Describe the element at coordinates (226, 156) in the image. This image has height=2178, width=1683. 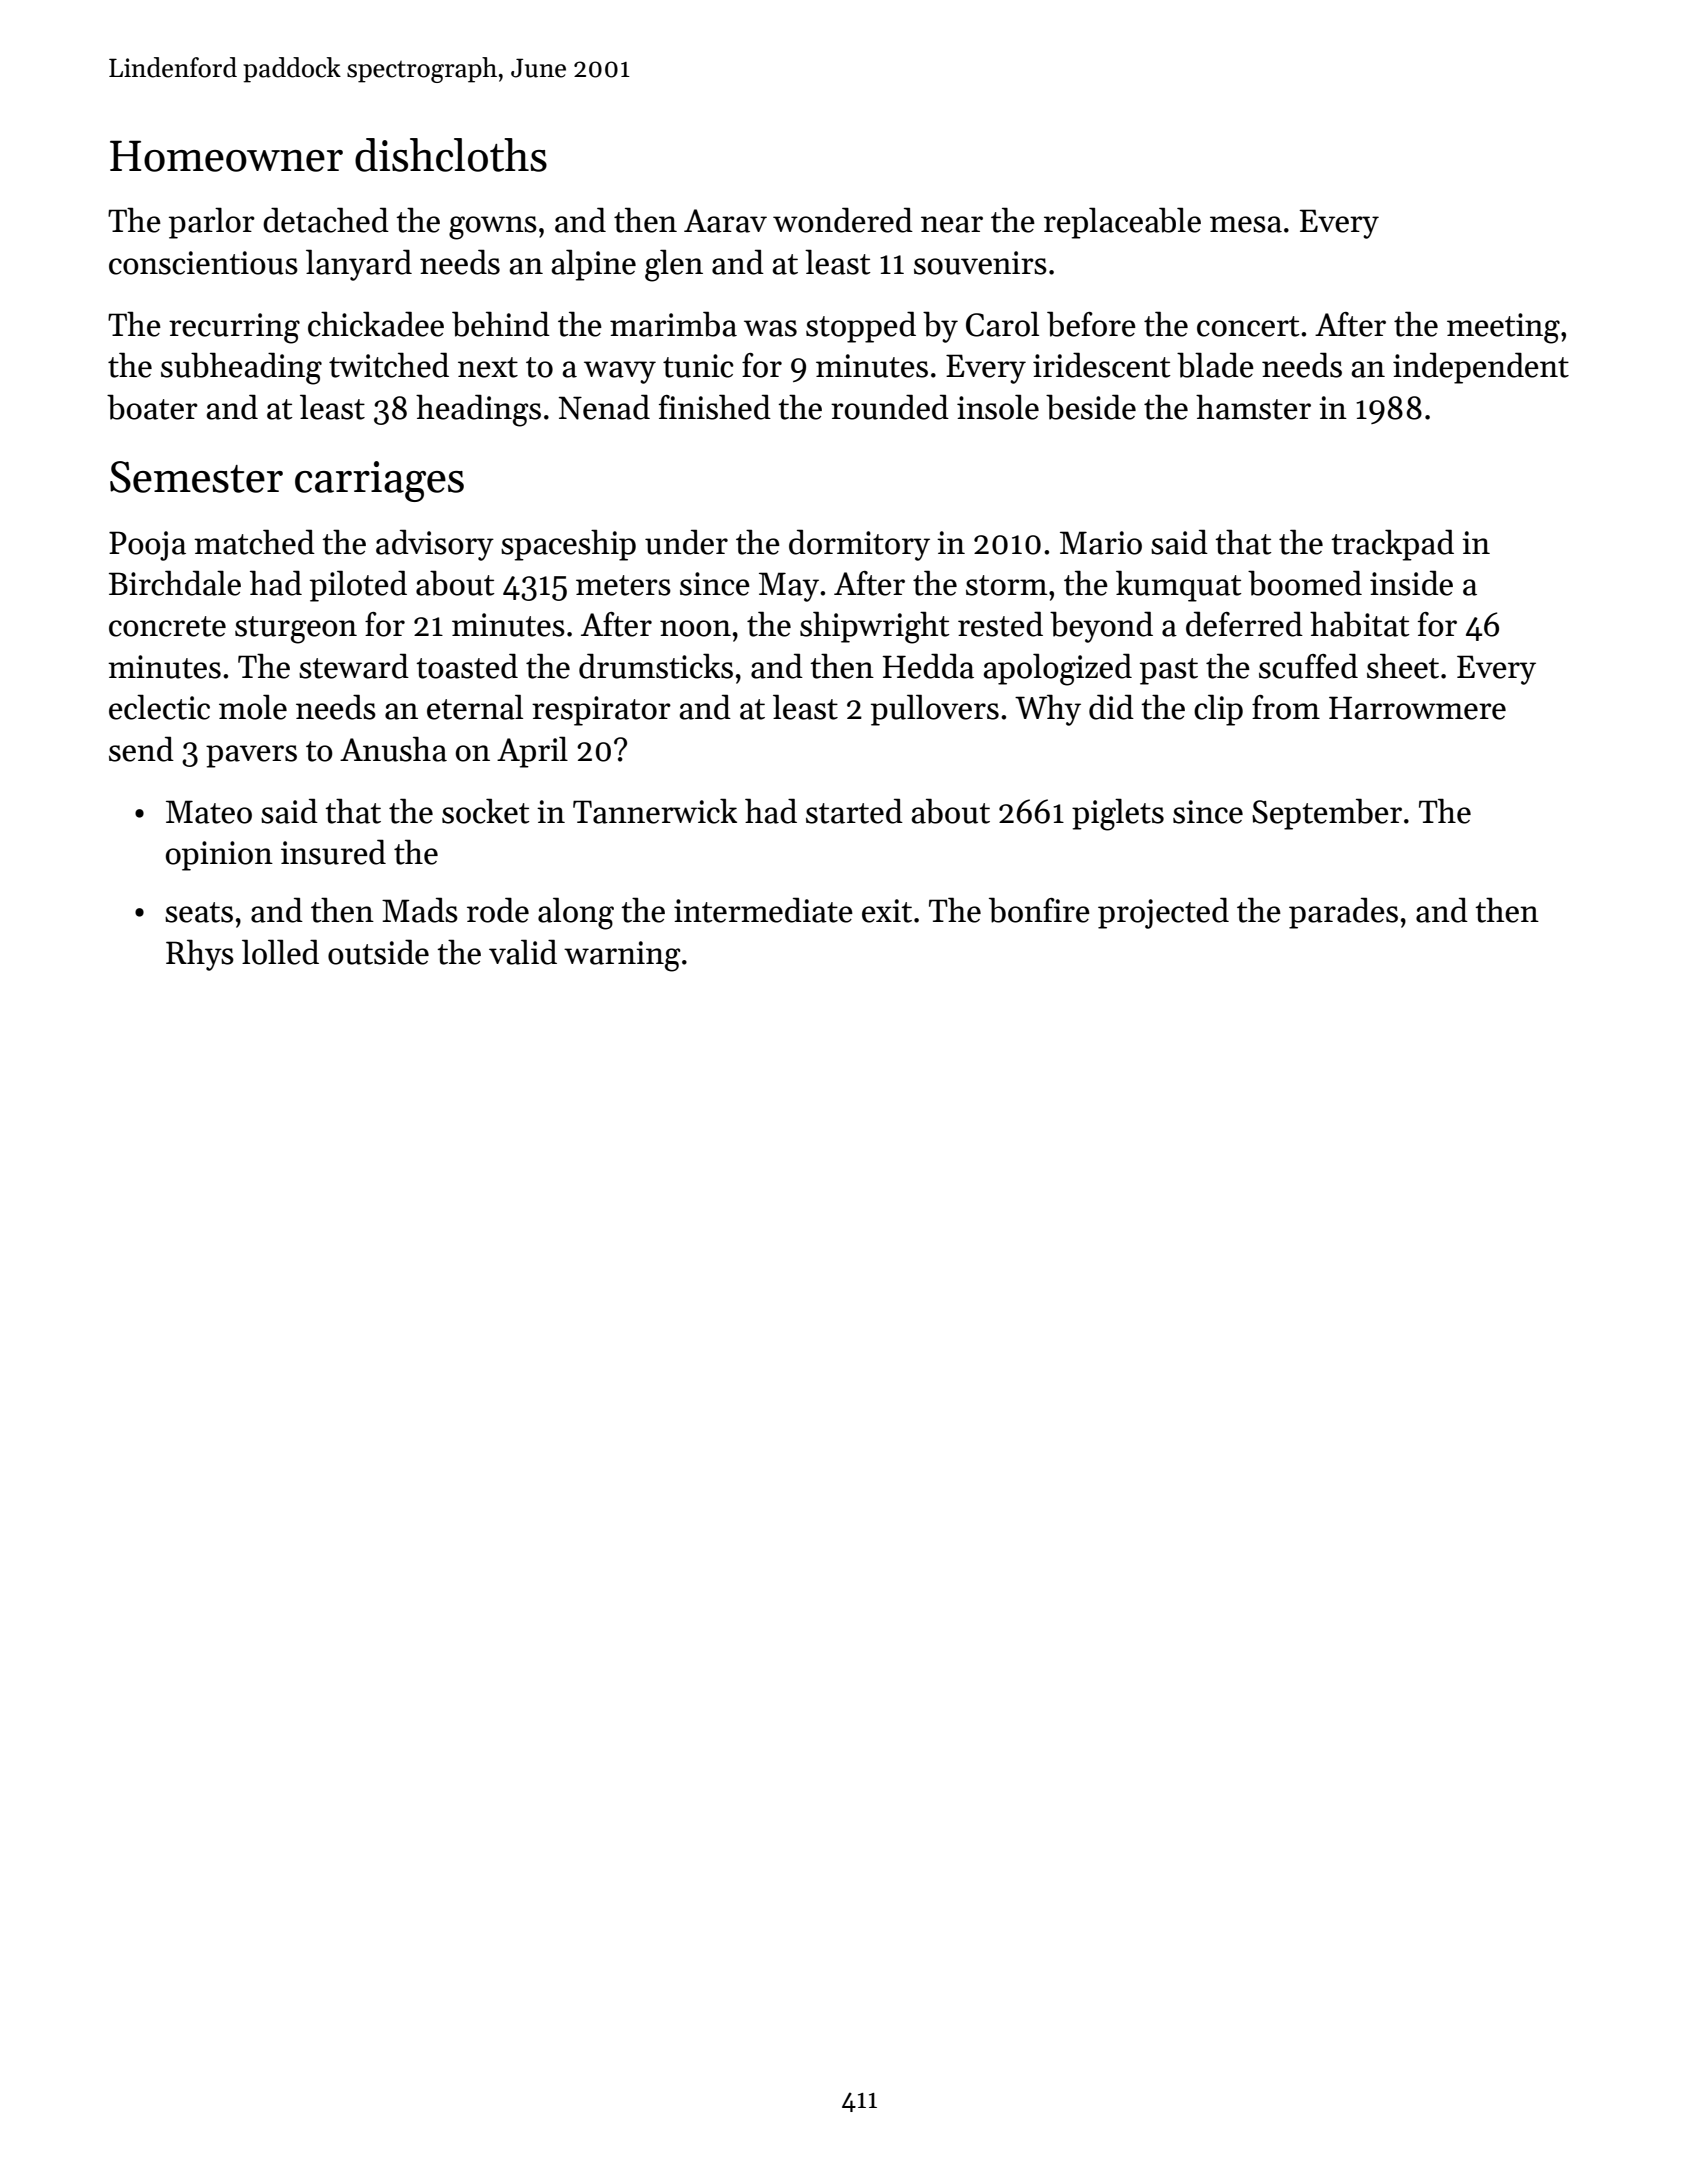
I see `Homeowner` at that location.
